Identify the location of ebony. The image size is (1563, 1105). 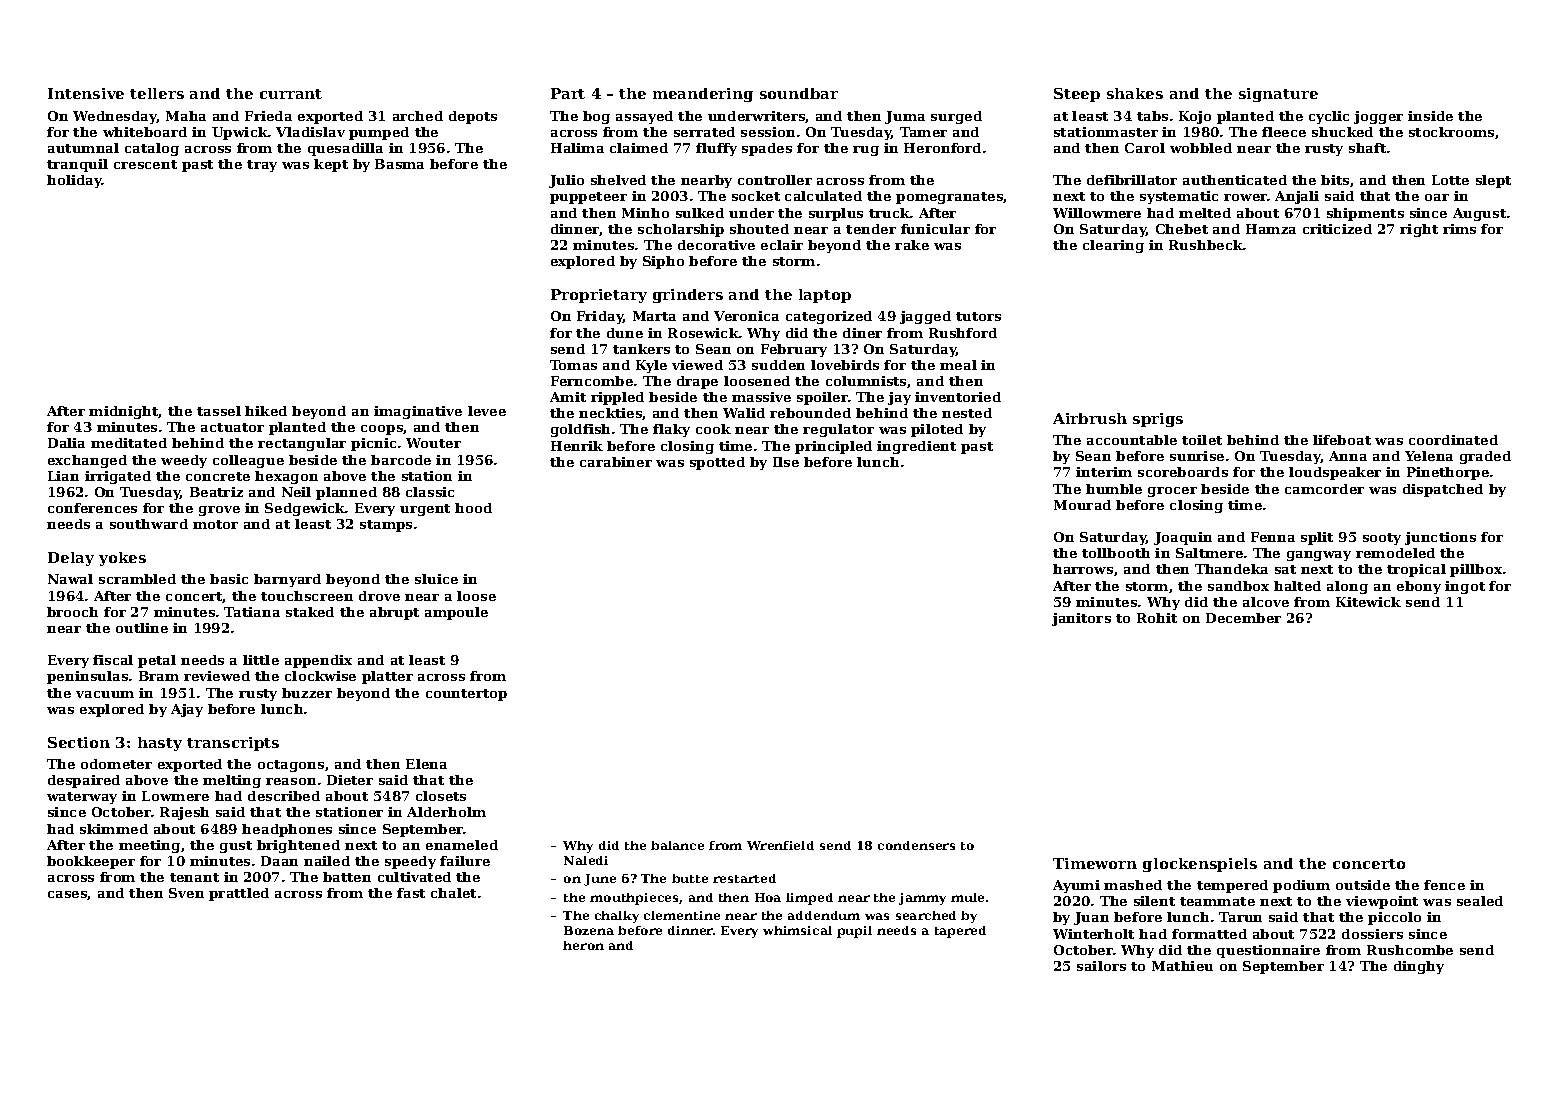
(1419, 587).
